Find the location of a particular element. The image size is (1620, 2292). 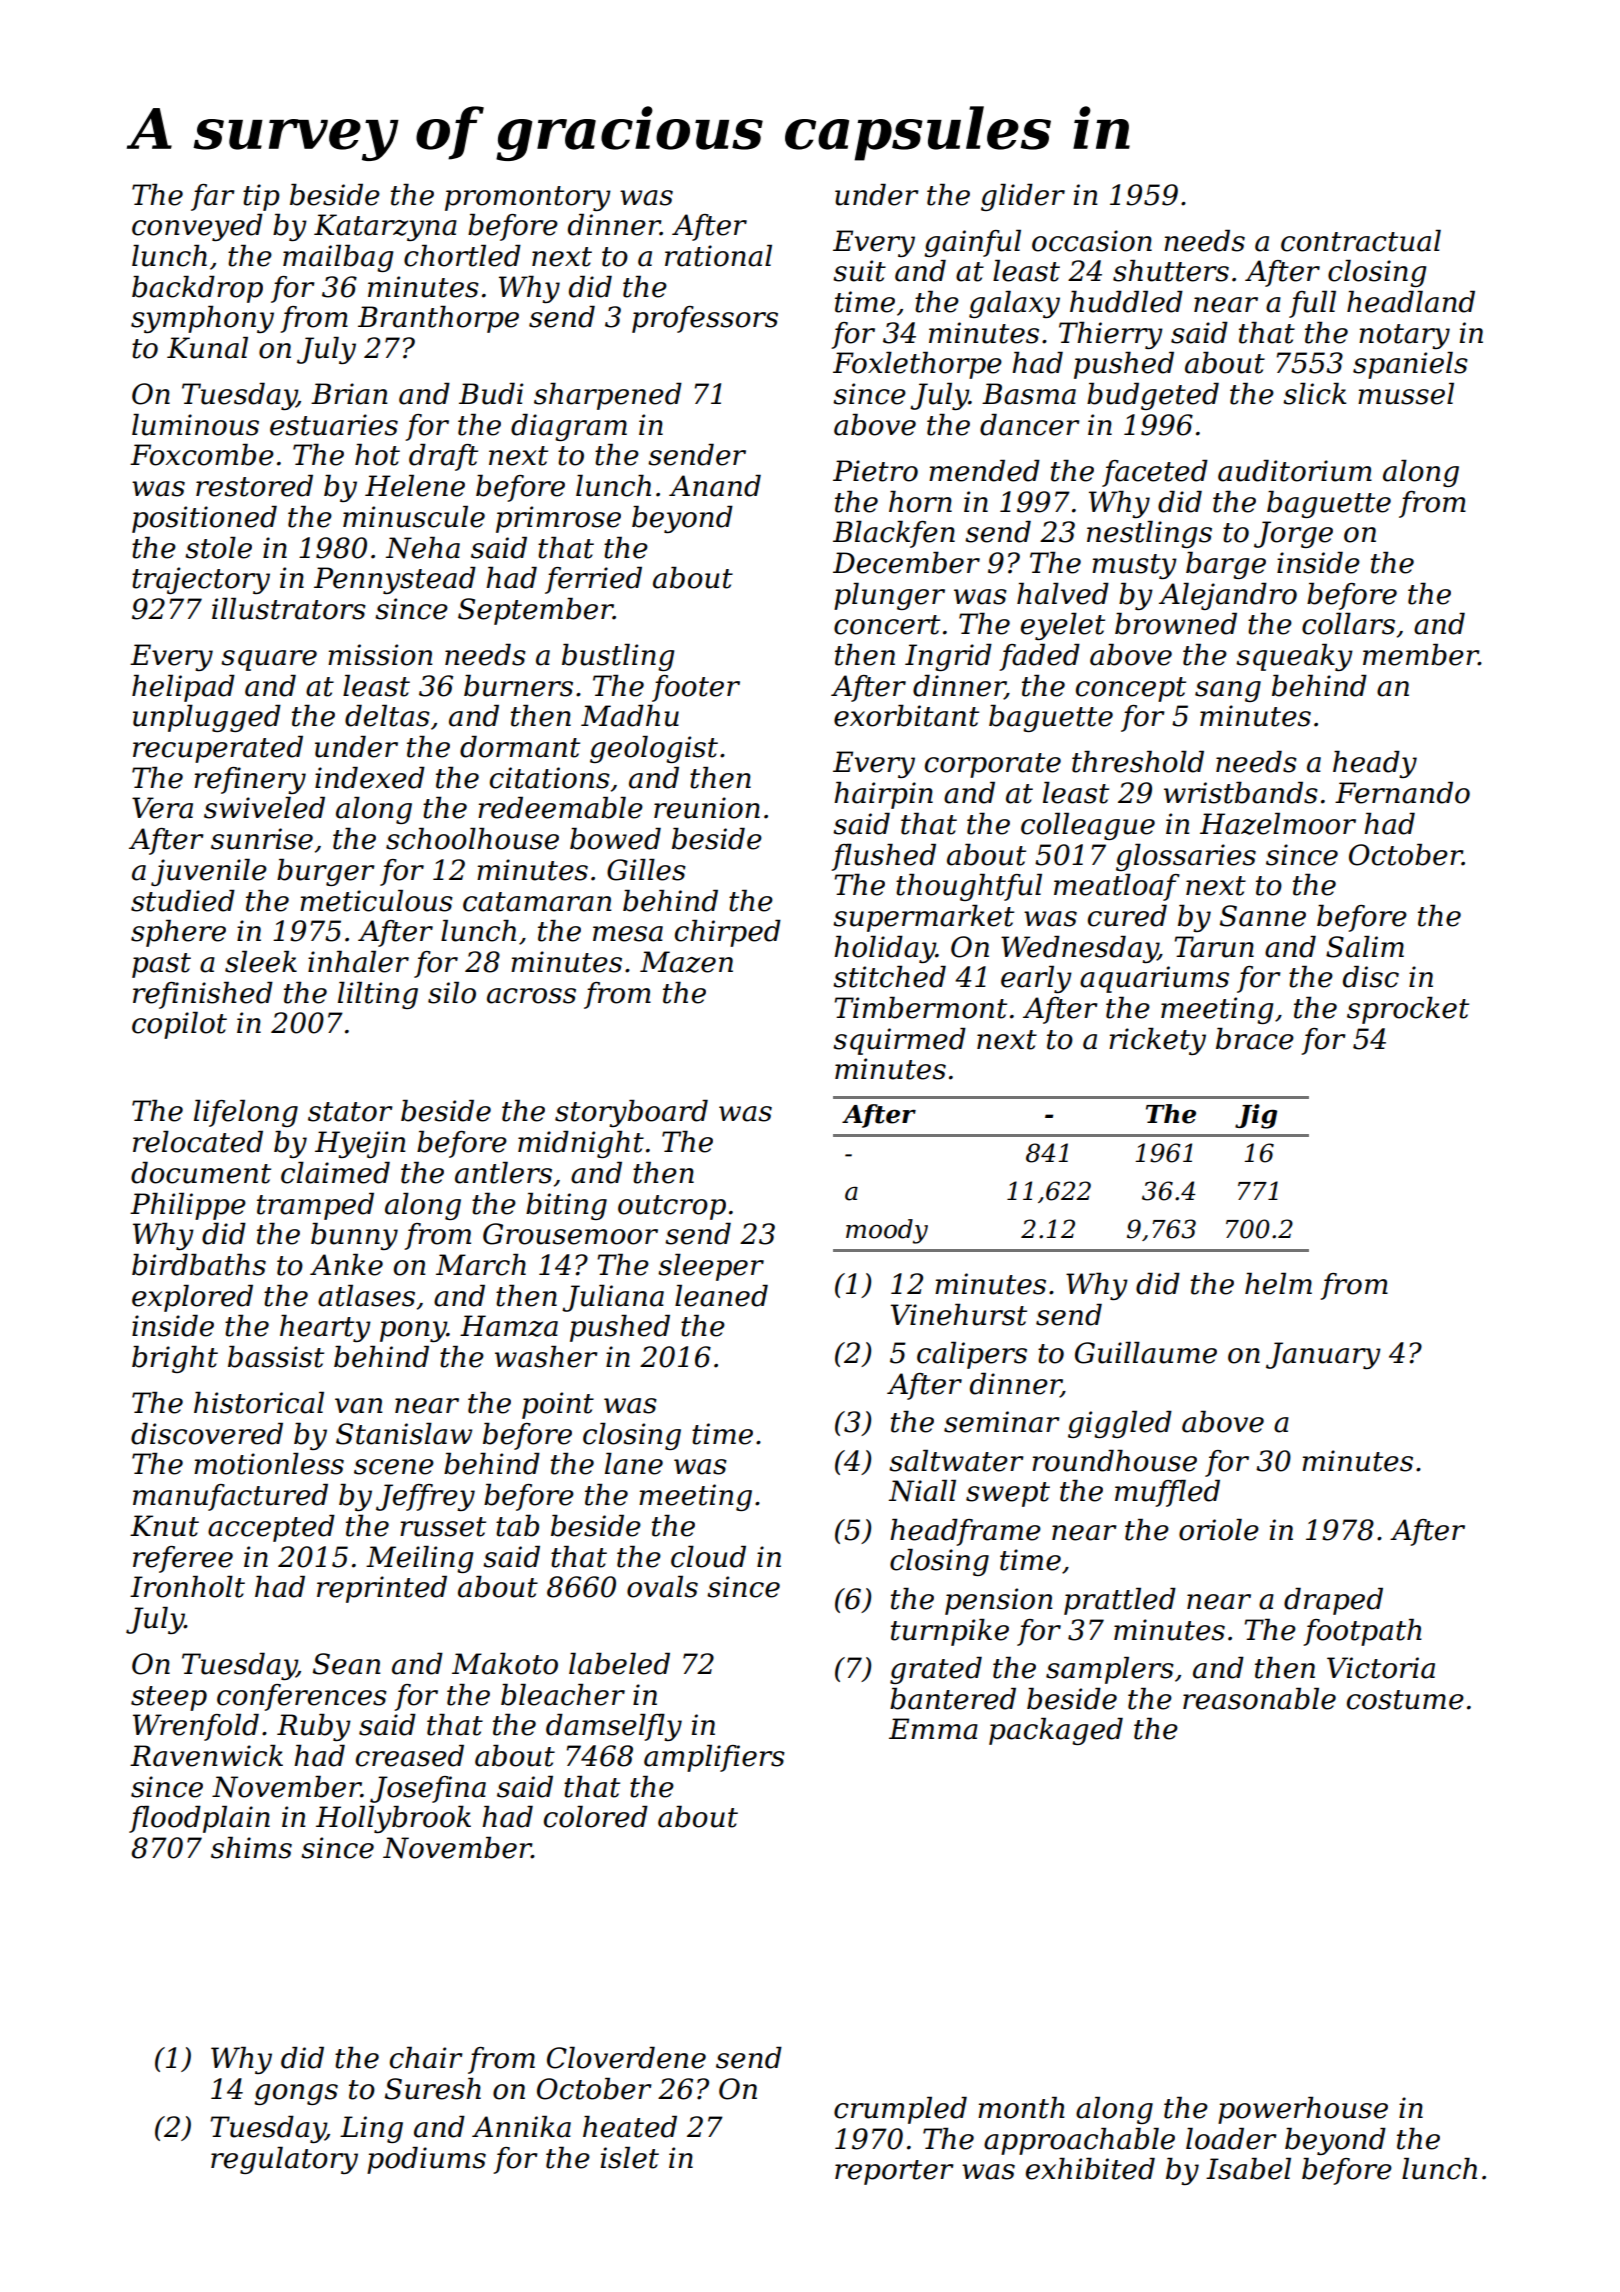

contractual is located at coordinates (1361, 241).
